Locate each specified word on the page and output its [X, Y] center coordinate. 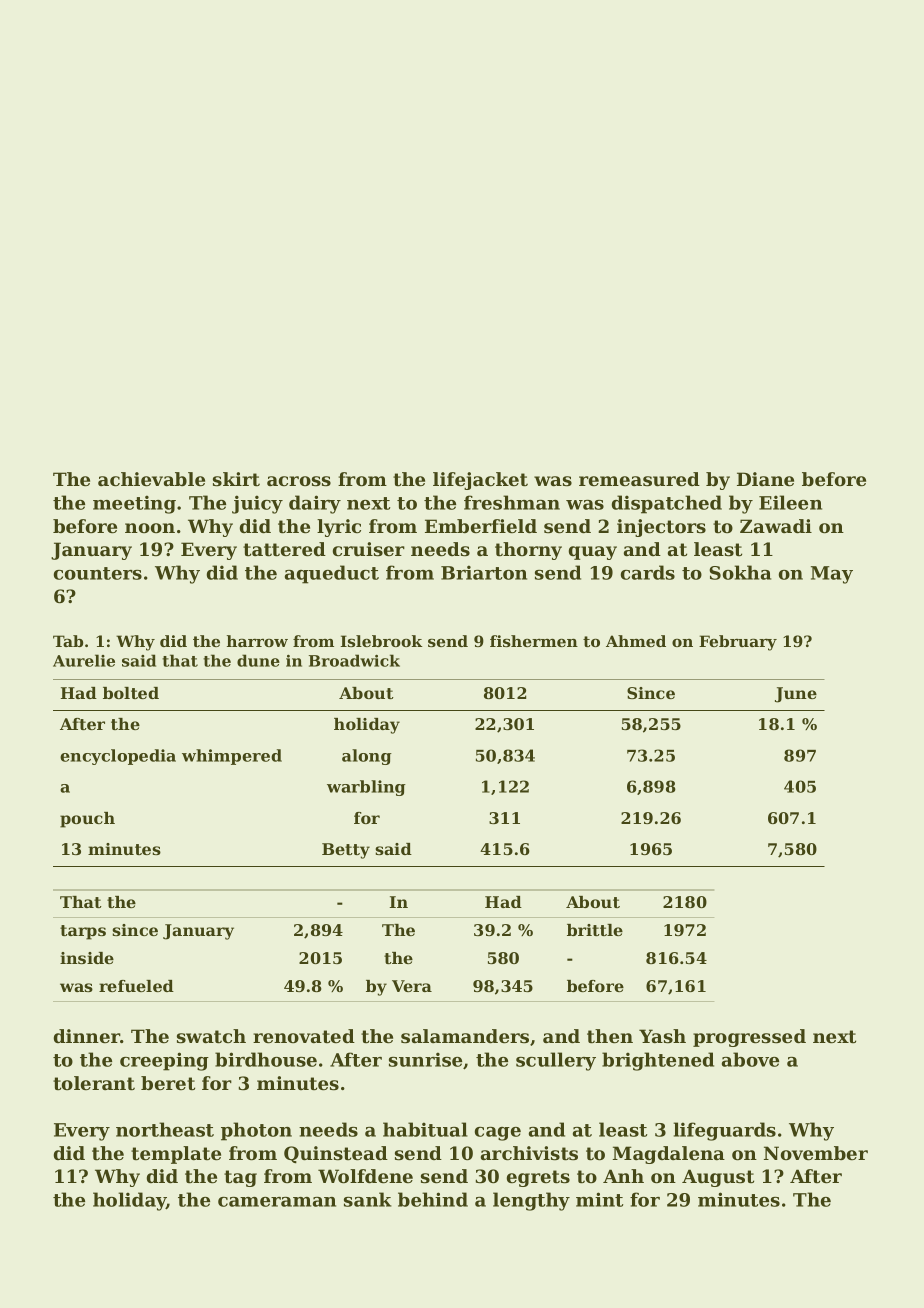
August [718, 1178]
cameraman [277, 1202]
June [796, 695]
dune [258, 660]
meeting [134, 504]
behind [433, 1199]
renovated [304, 1036]
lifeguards [724, 1131]
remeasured [639, 479]
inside [87, 958]
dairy [315, 504]
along [367, 757]
